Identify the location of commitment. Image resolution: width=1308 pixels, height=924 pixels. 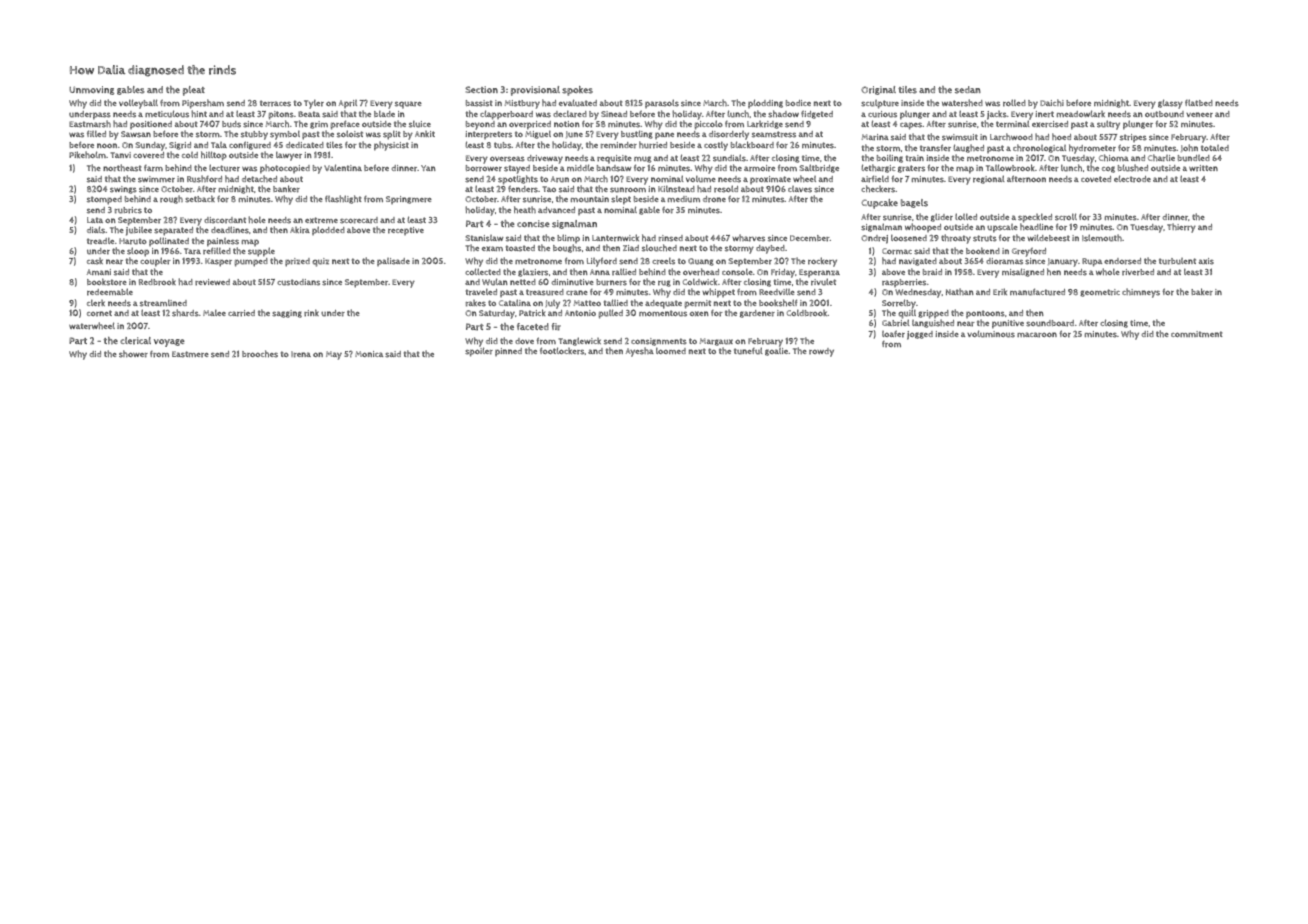
(1196, 334).
